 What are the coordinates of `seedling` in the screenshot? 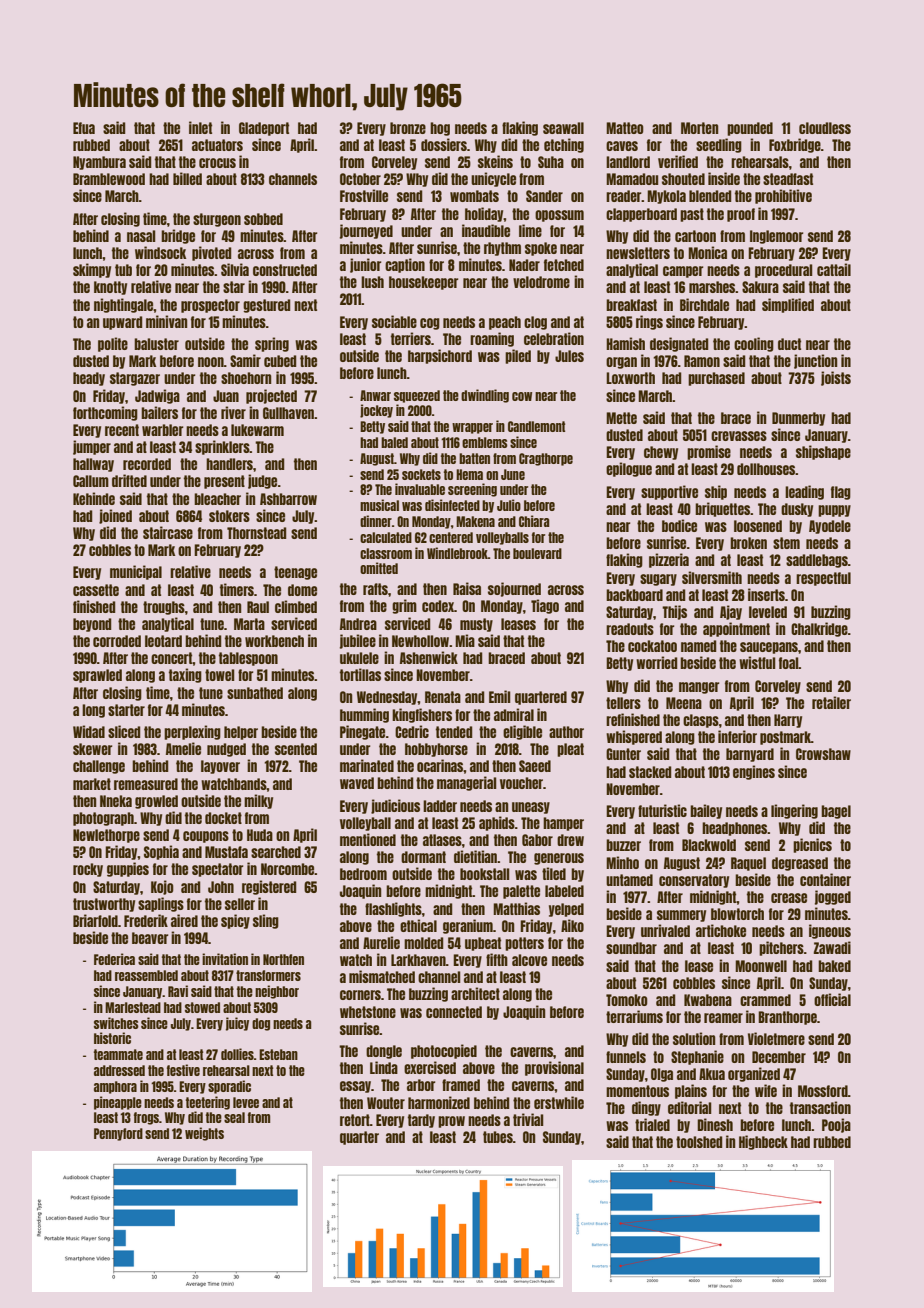 It's located at (719, 145).
